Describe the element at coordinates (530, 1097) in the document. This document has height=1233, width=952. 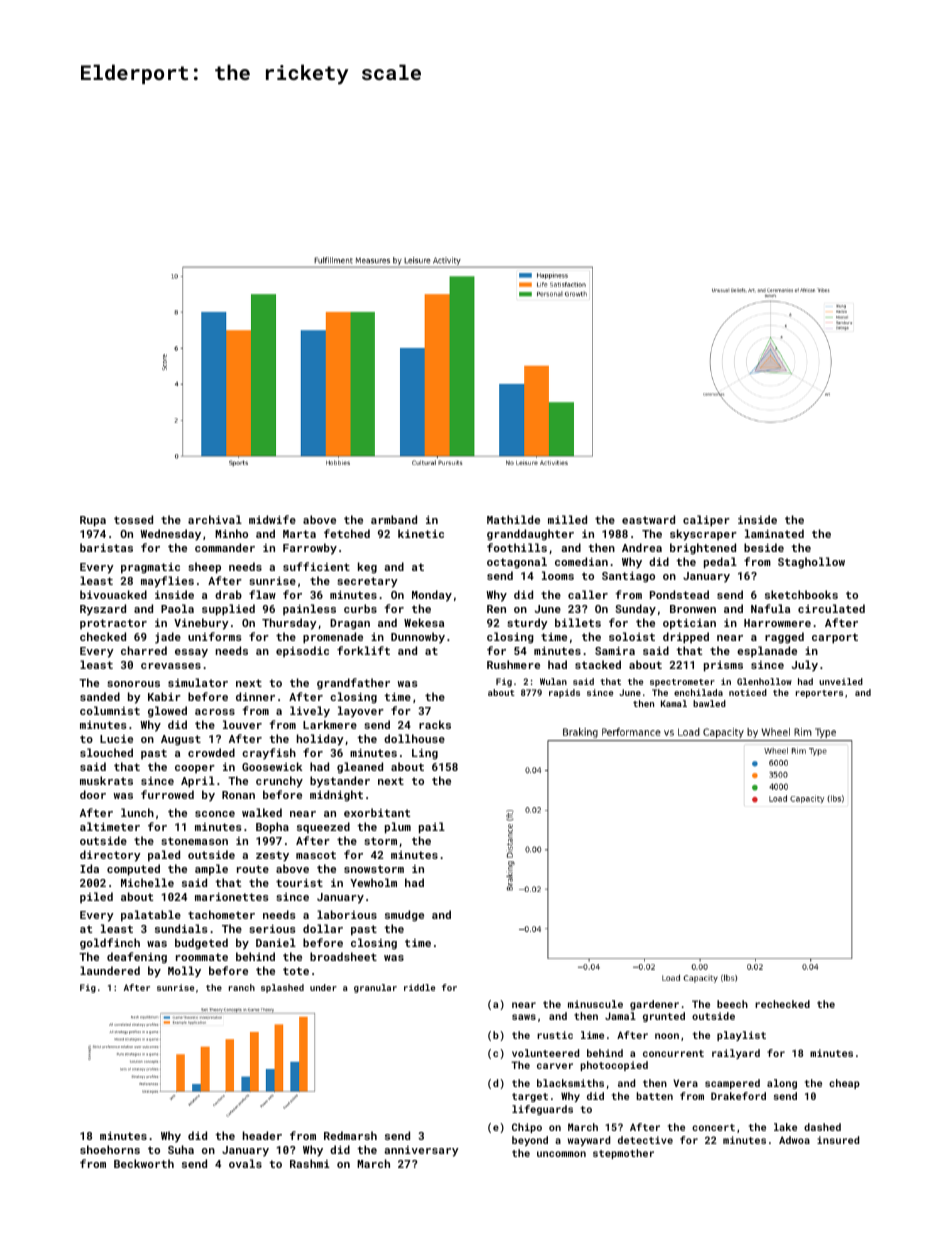
I see `target` at that location.
